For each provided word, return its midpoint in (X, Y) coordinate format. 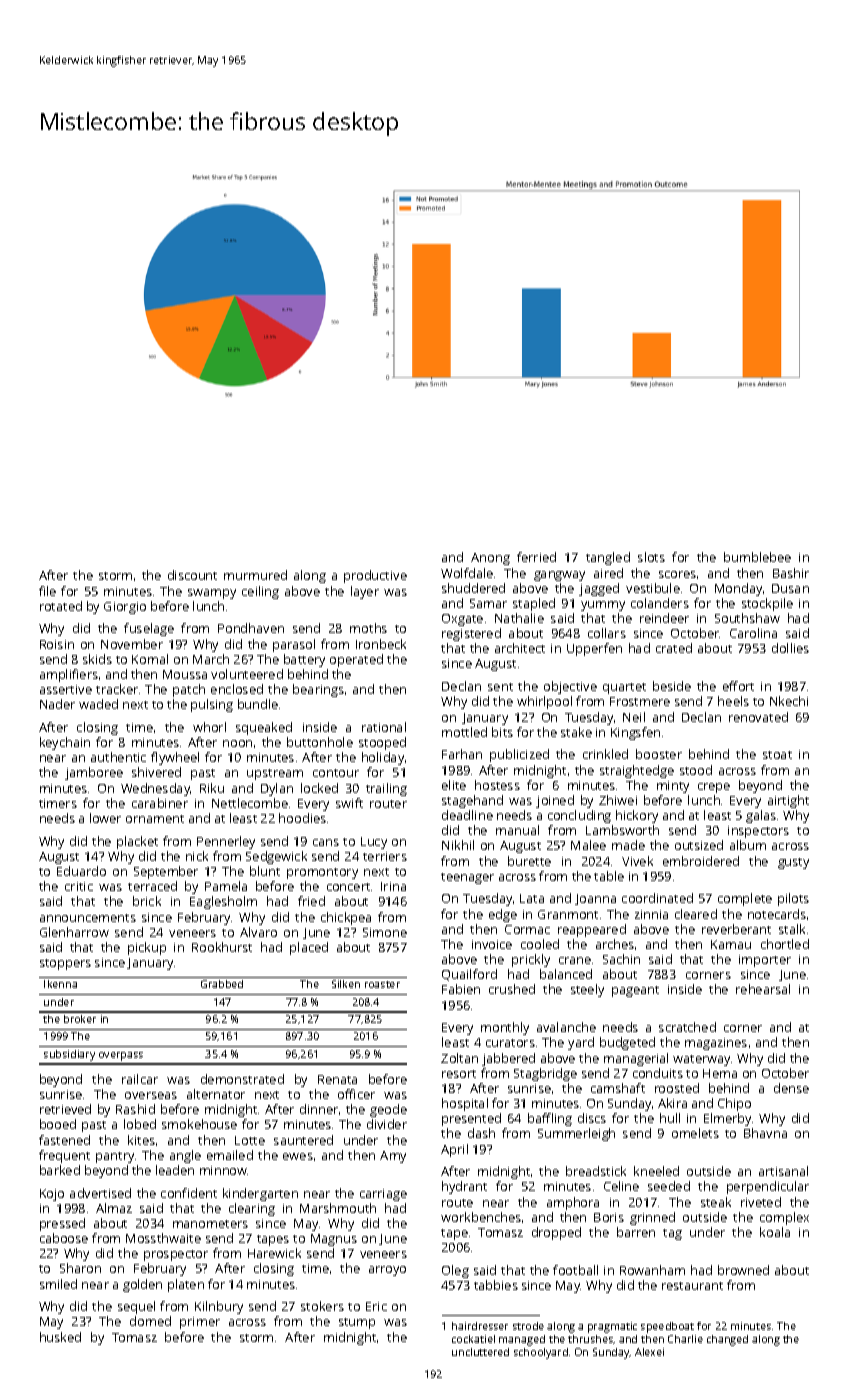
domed (150, 1321)
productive (375, 576)
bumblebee (757, 557)
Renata (337, 1079)
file (47, 591)
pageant (635, 991)
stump (357, 1323)
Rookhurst (222, 947)
